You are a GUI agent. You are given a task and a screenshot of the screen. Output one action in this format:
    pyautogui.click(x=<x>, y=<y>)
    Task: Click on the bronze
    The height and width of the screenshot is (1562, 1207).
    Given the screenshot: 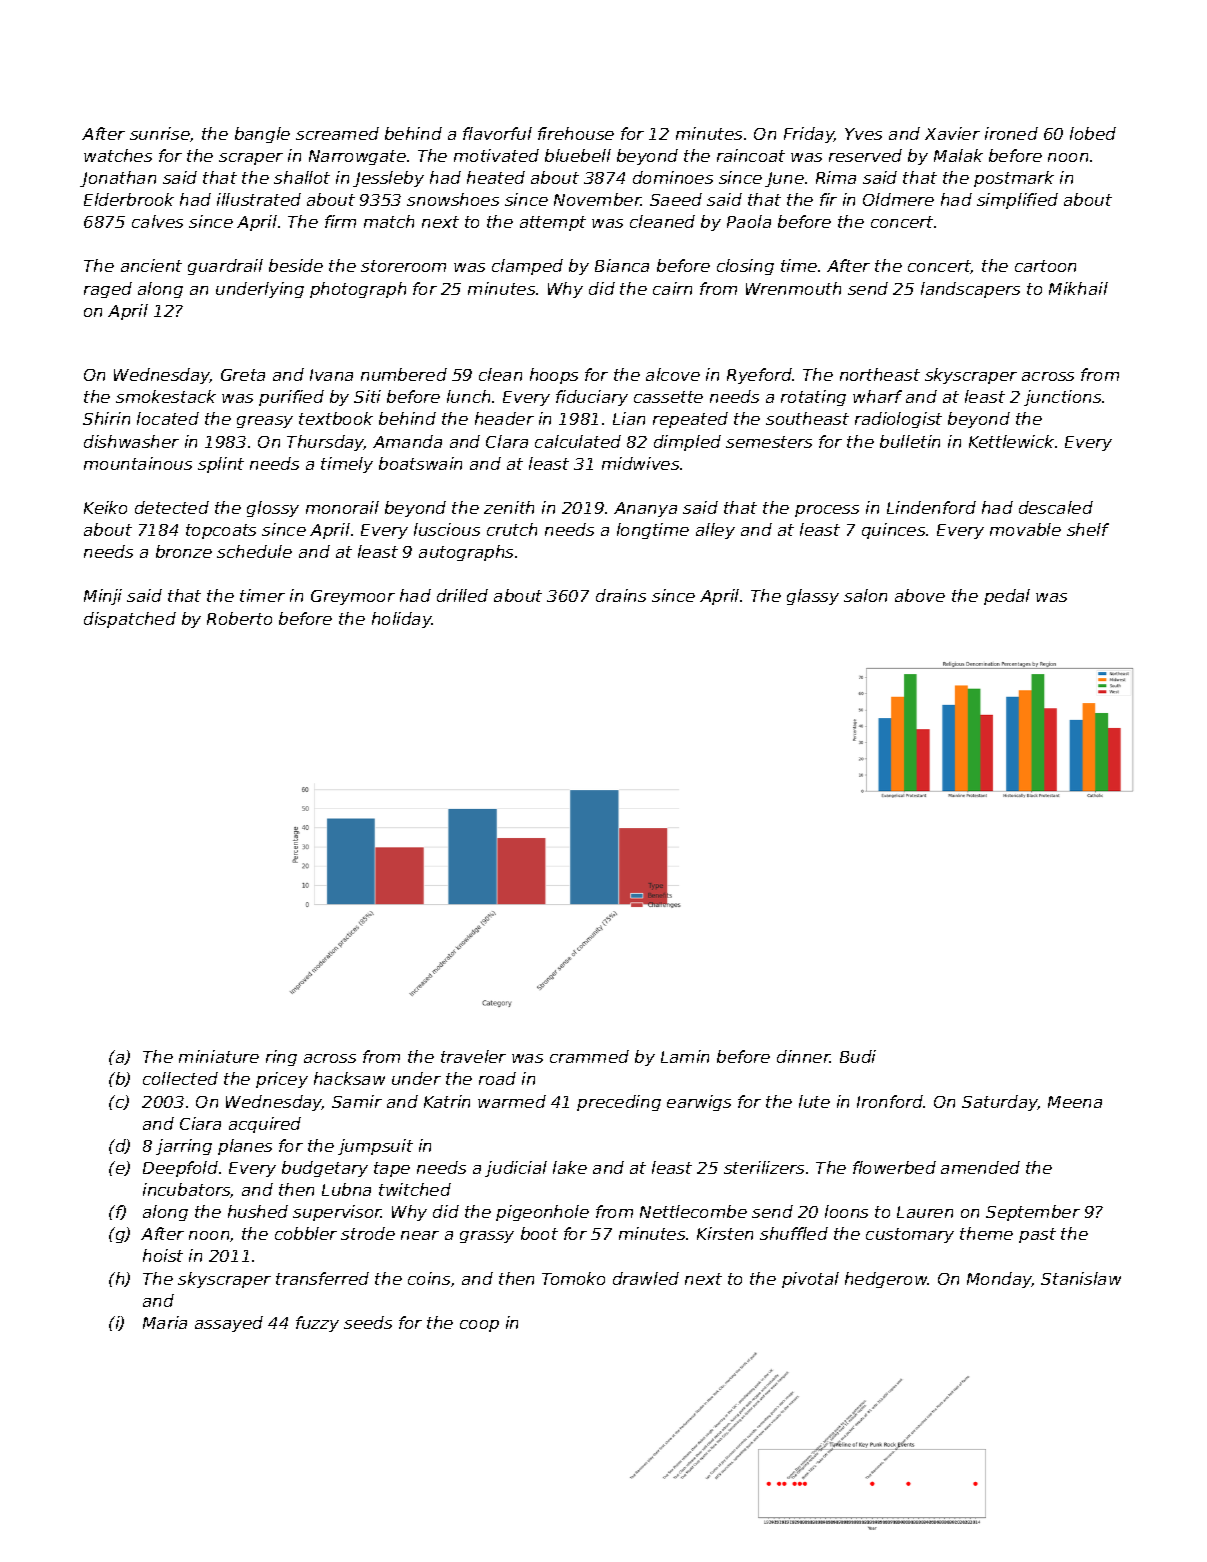 What is the action you would take?
    pyautogui.click(x=184, y=551)
